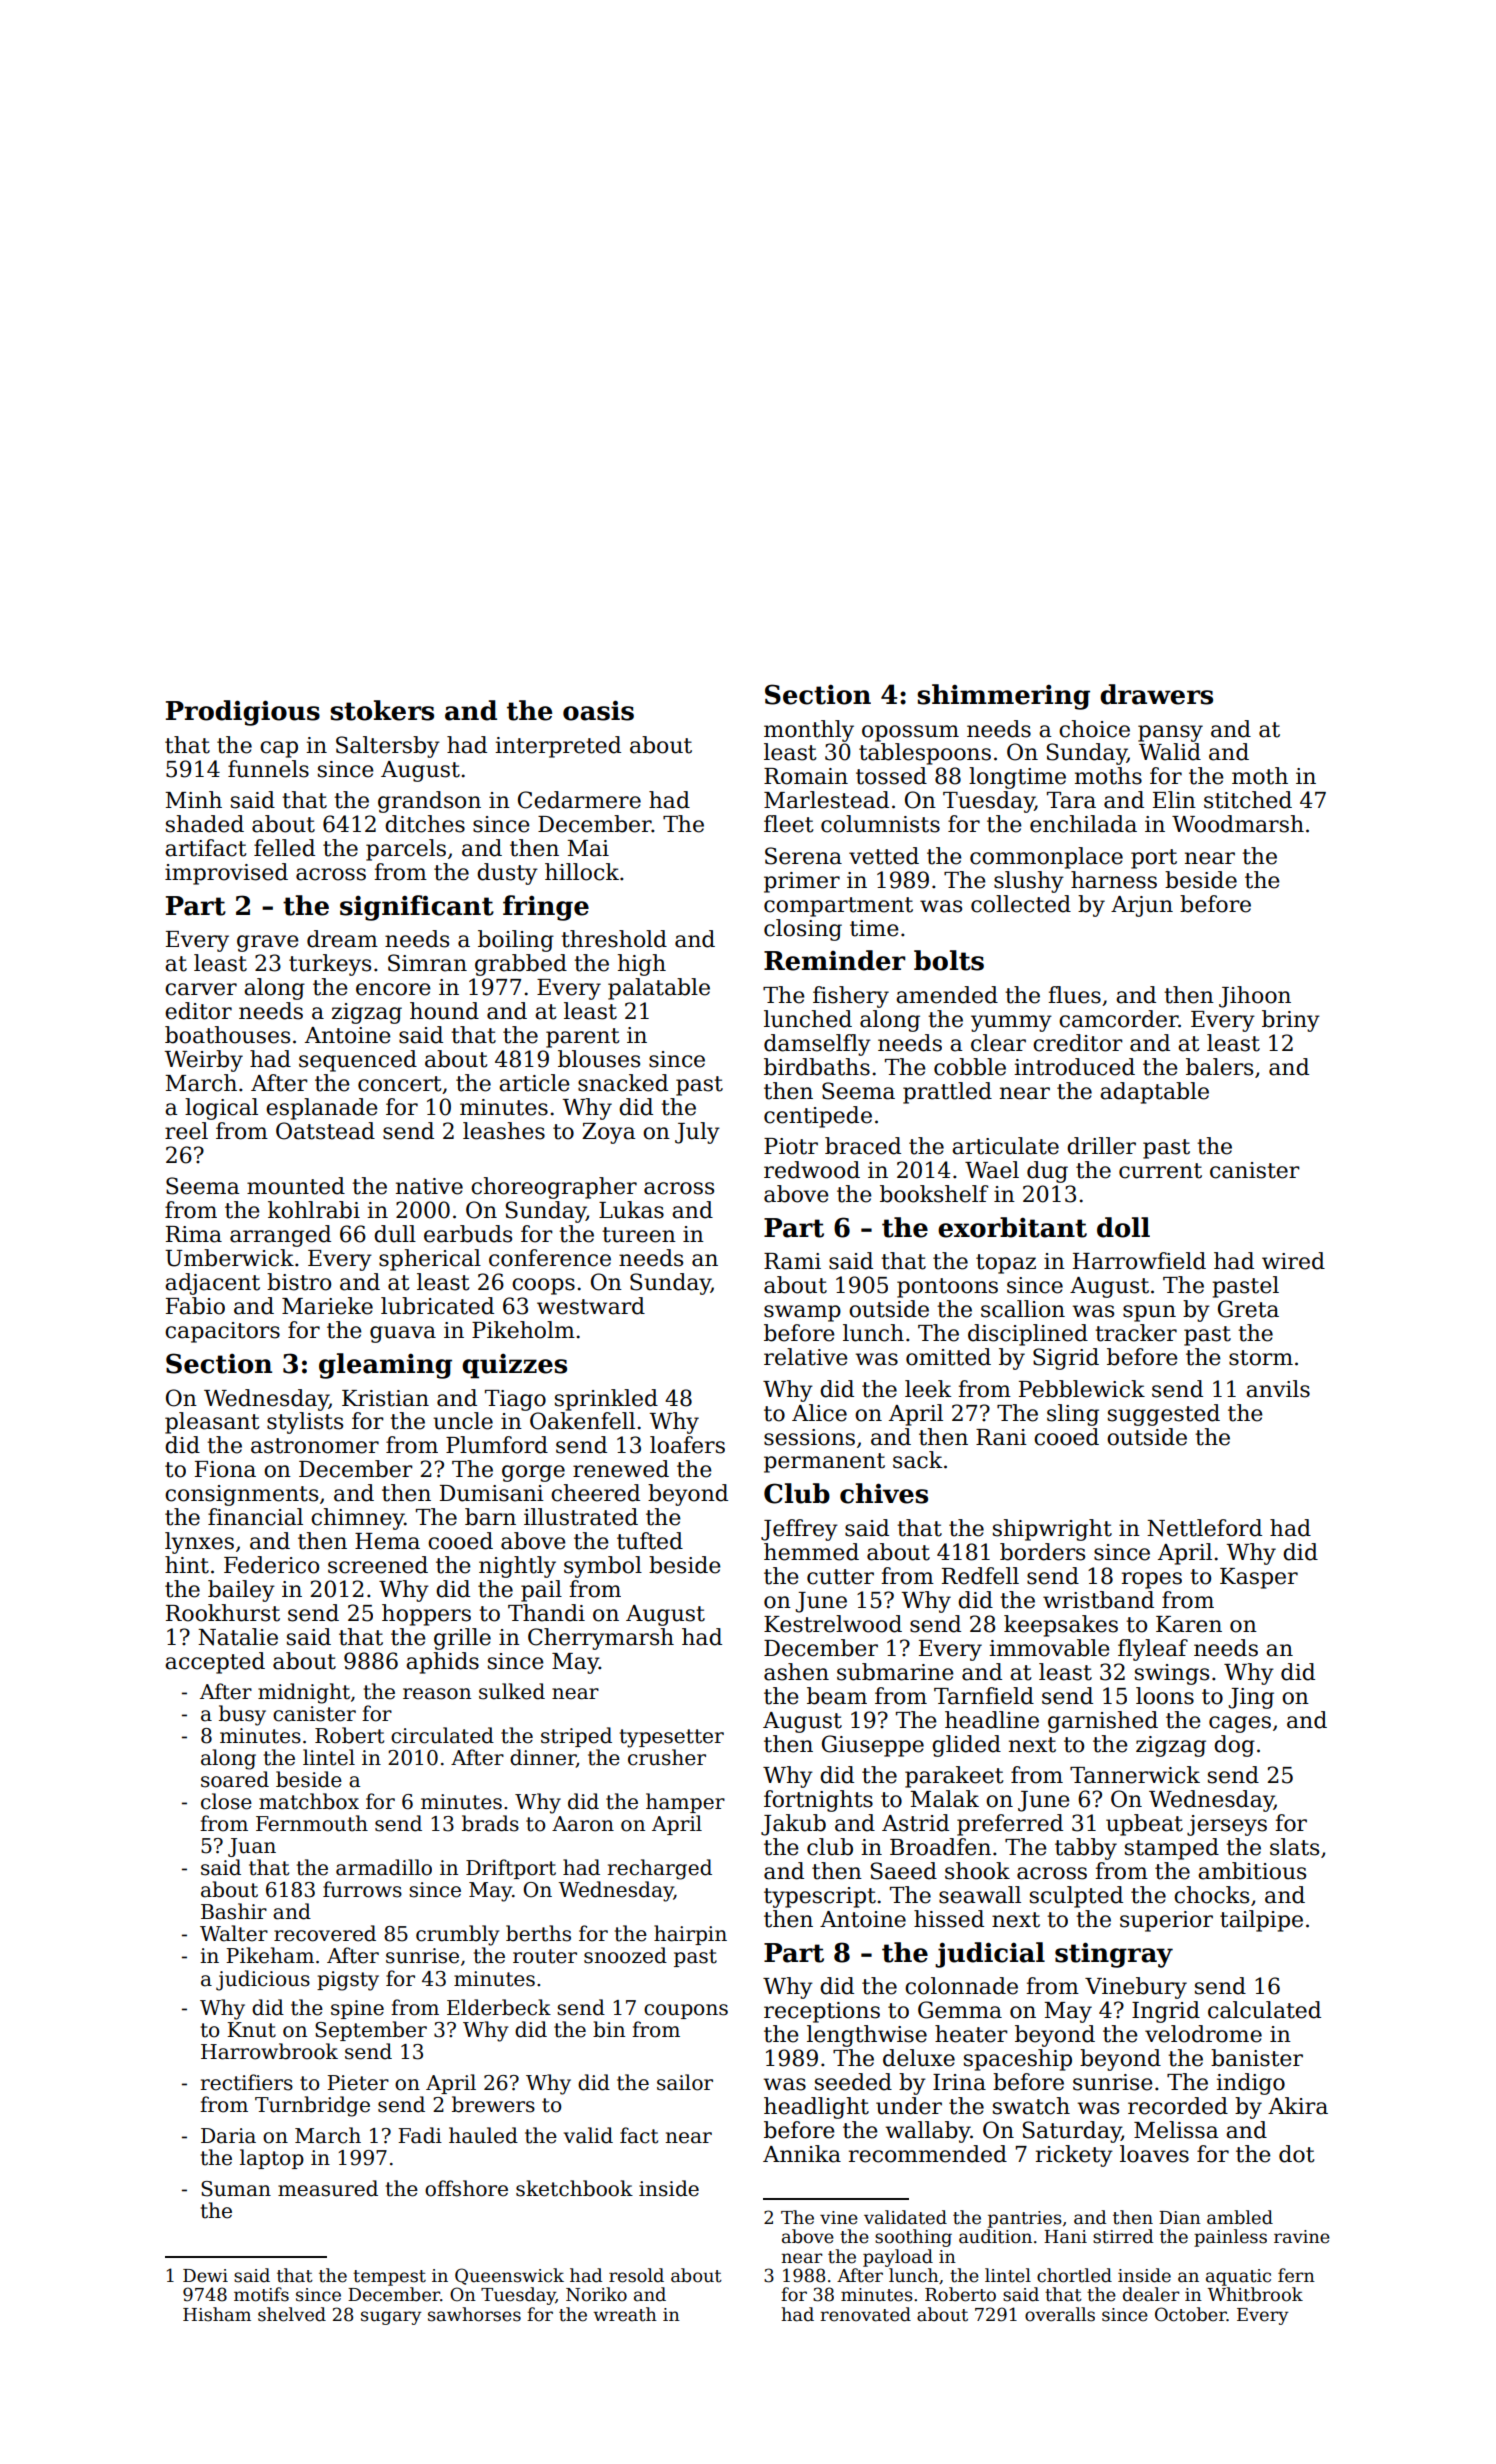  I want to click on swamp, so click(802, 1313).
